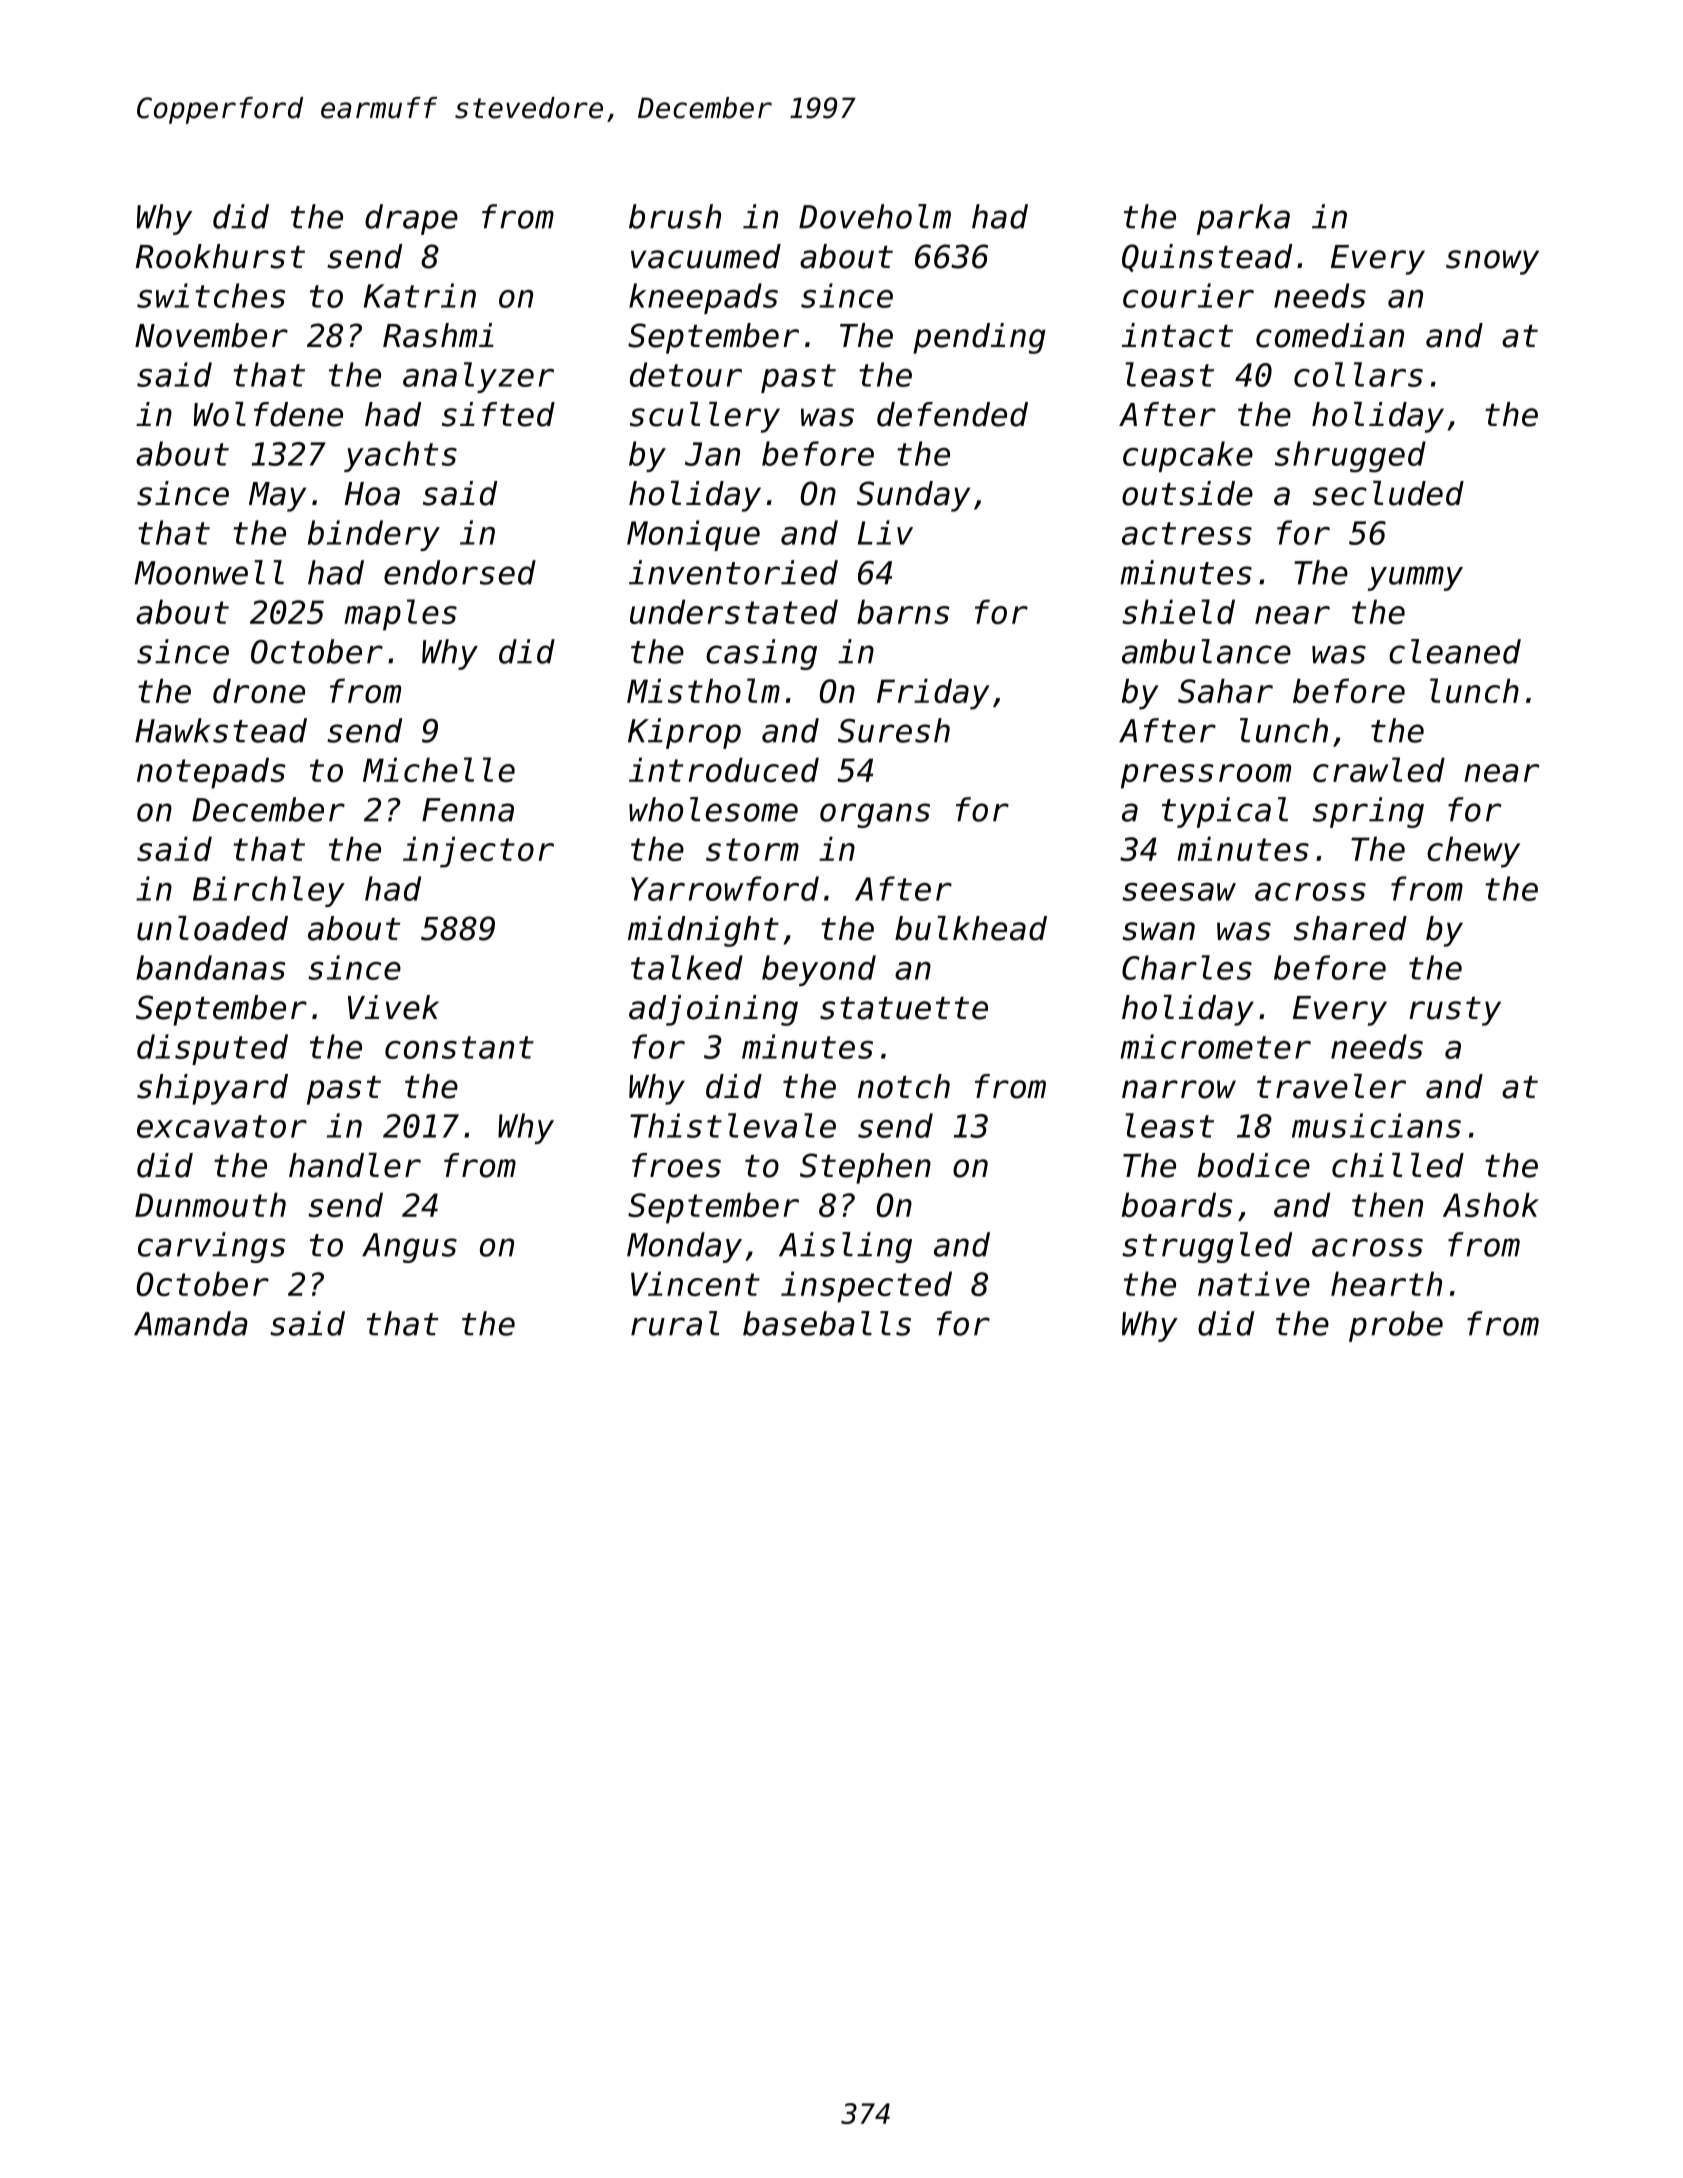 The image size is (1683, 2178). What do you see at coordinates (827, 1323) in the screenshot?
I see `baseballs` at bounding box center [827, 1323].
